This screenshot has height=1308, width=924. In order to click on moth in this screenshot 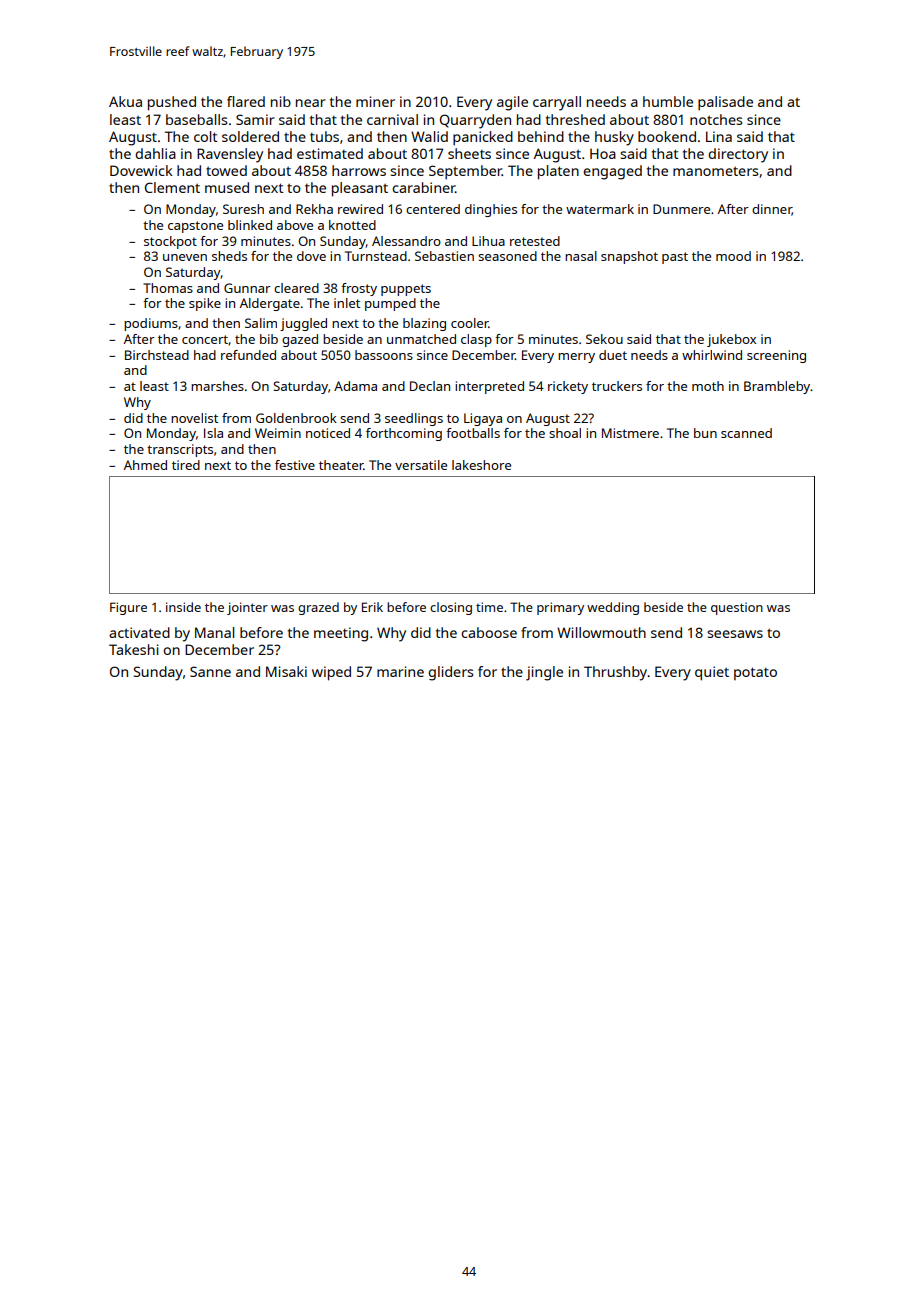, I will do `click(708, 386)`.
